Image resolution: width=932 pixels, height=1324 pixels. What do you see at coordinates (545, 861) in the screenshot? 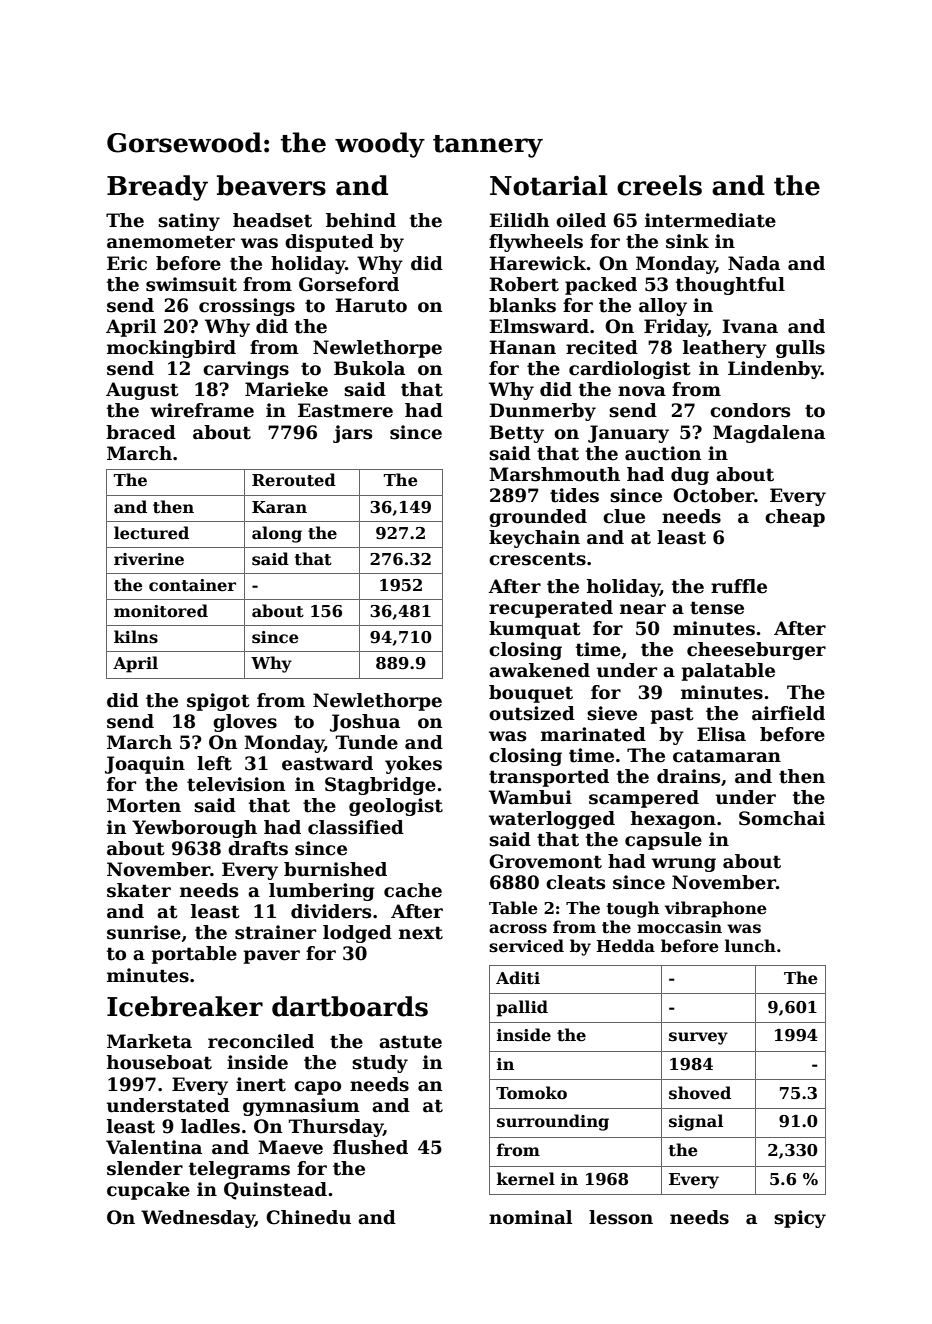
I see `Grovemont` at bounding box center [545, 861].
